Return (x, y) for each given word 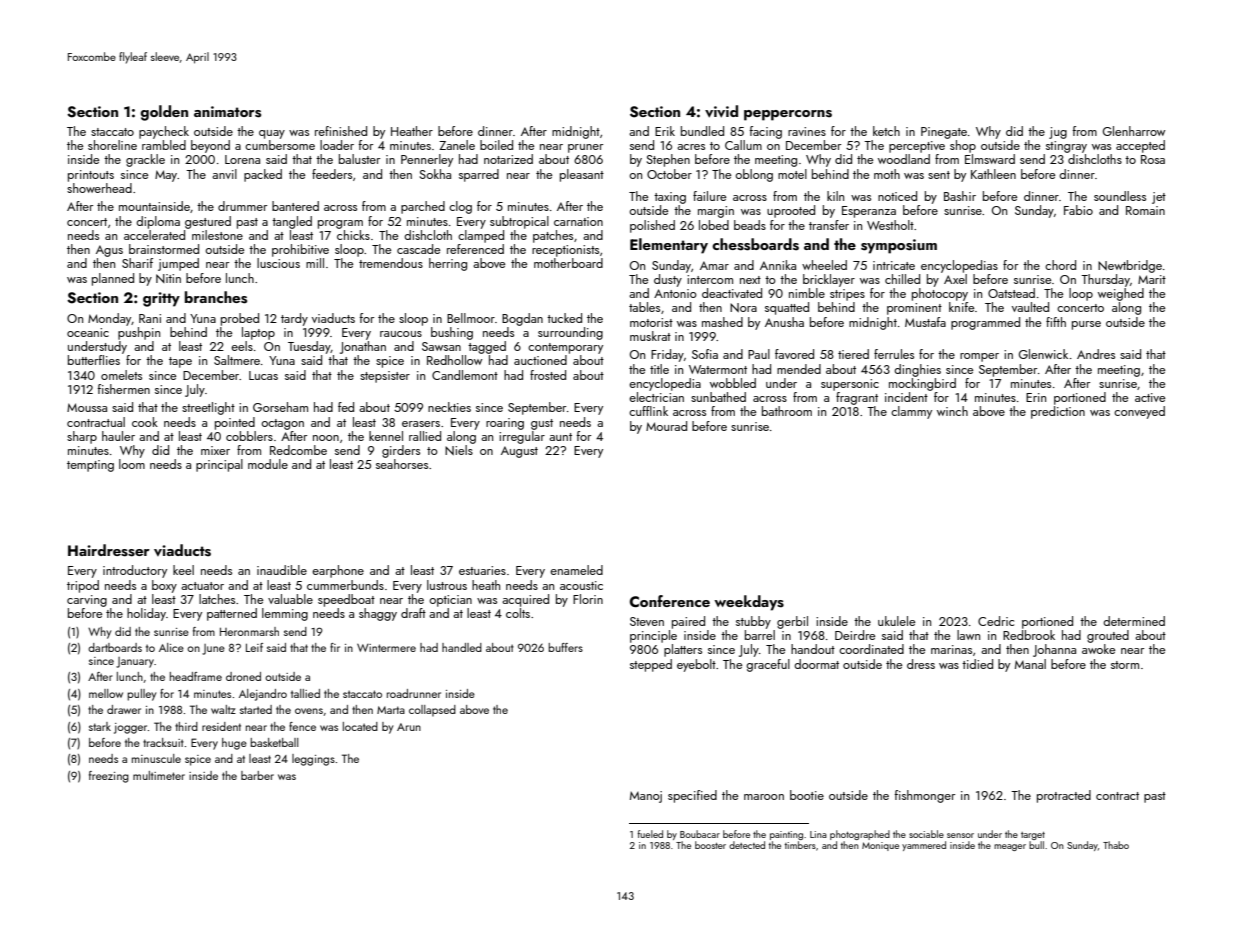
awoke (1098, 649)
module (268, 464)
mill (315, 263)
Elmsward (990, 159)
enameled (576, 570)
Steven (647, 621)
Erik (665, 131)
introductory (135, 571)
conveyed (1139, 412)
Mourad (666, 426)
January (135, 662)
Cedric (996, 621)
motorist (651, 322)
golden (164, 113)
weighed (1121, 294)
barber (257, 775)
